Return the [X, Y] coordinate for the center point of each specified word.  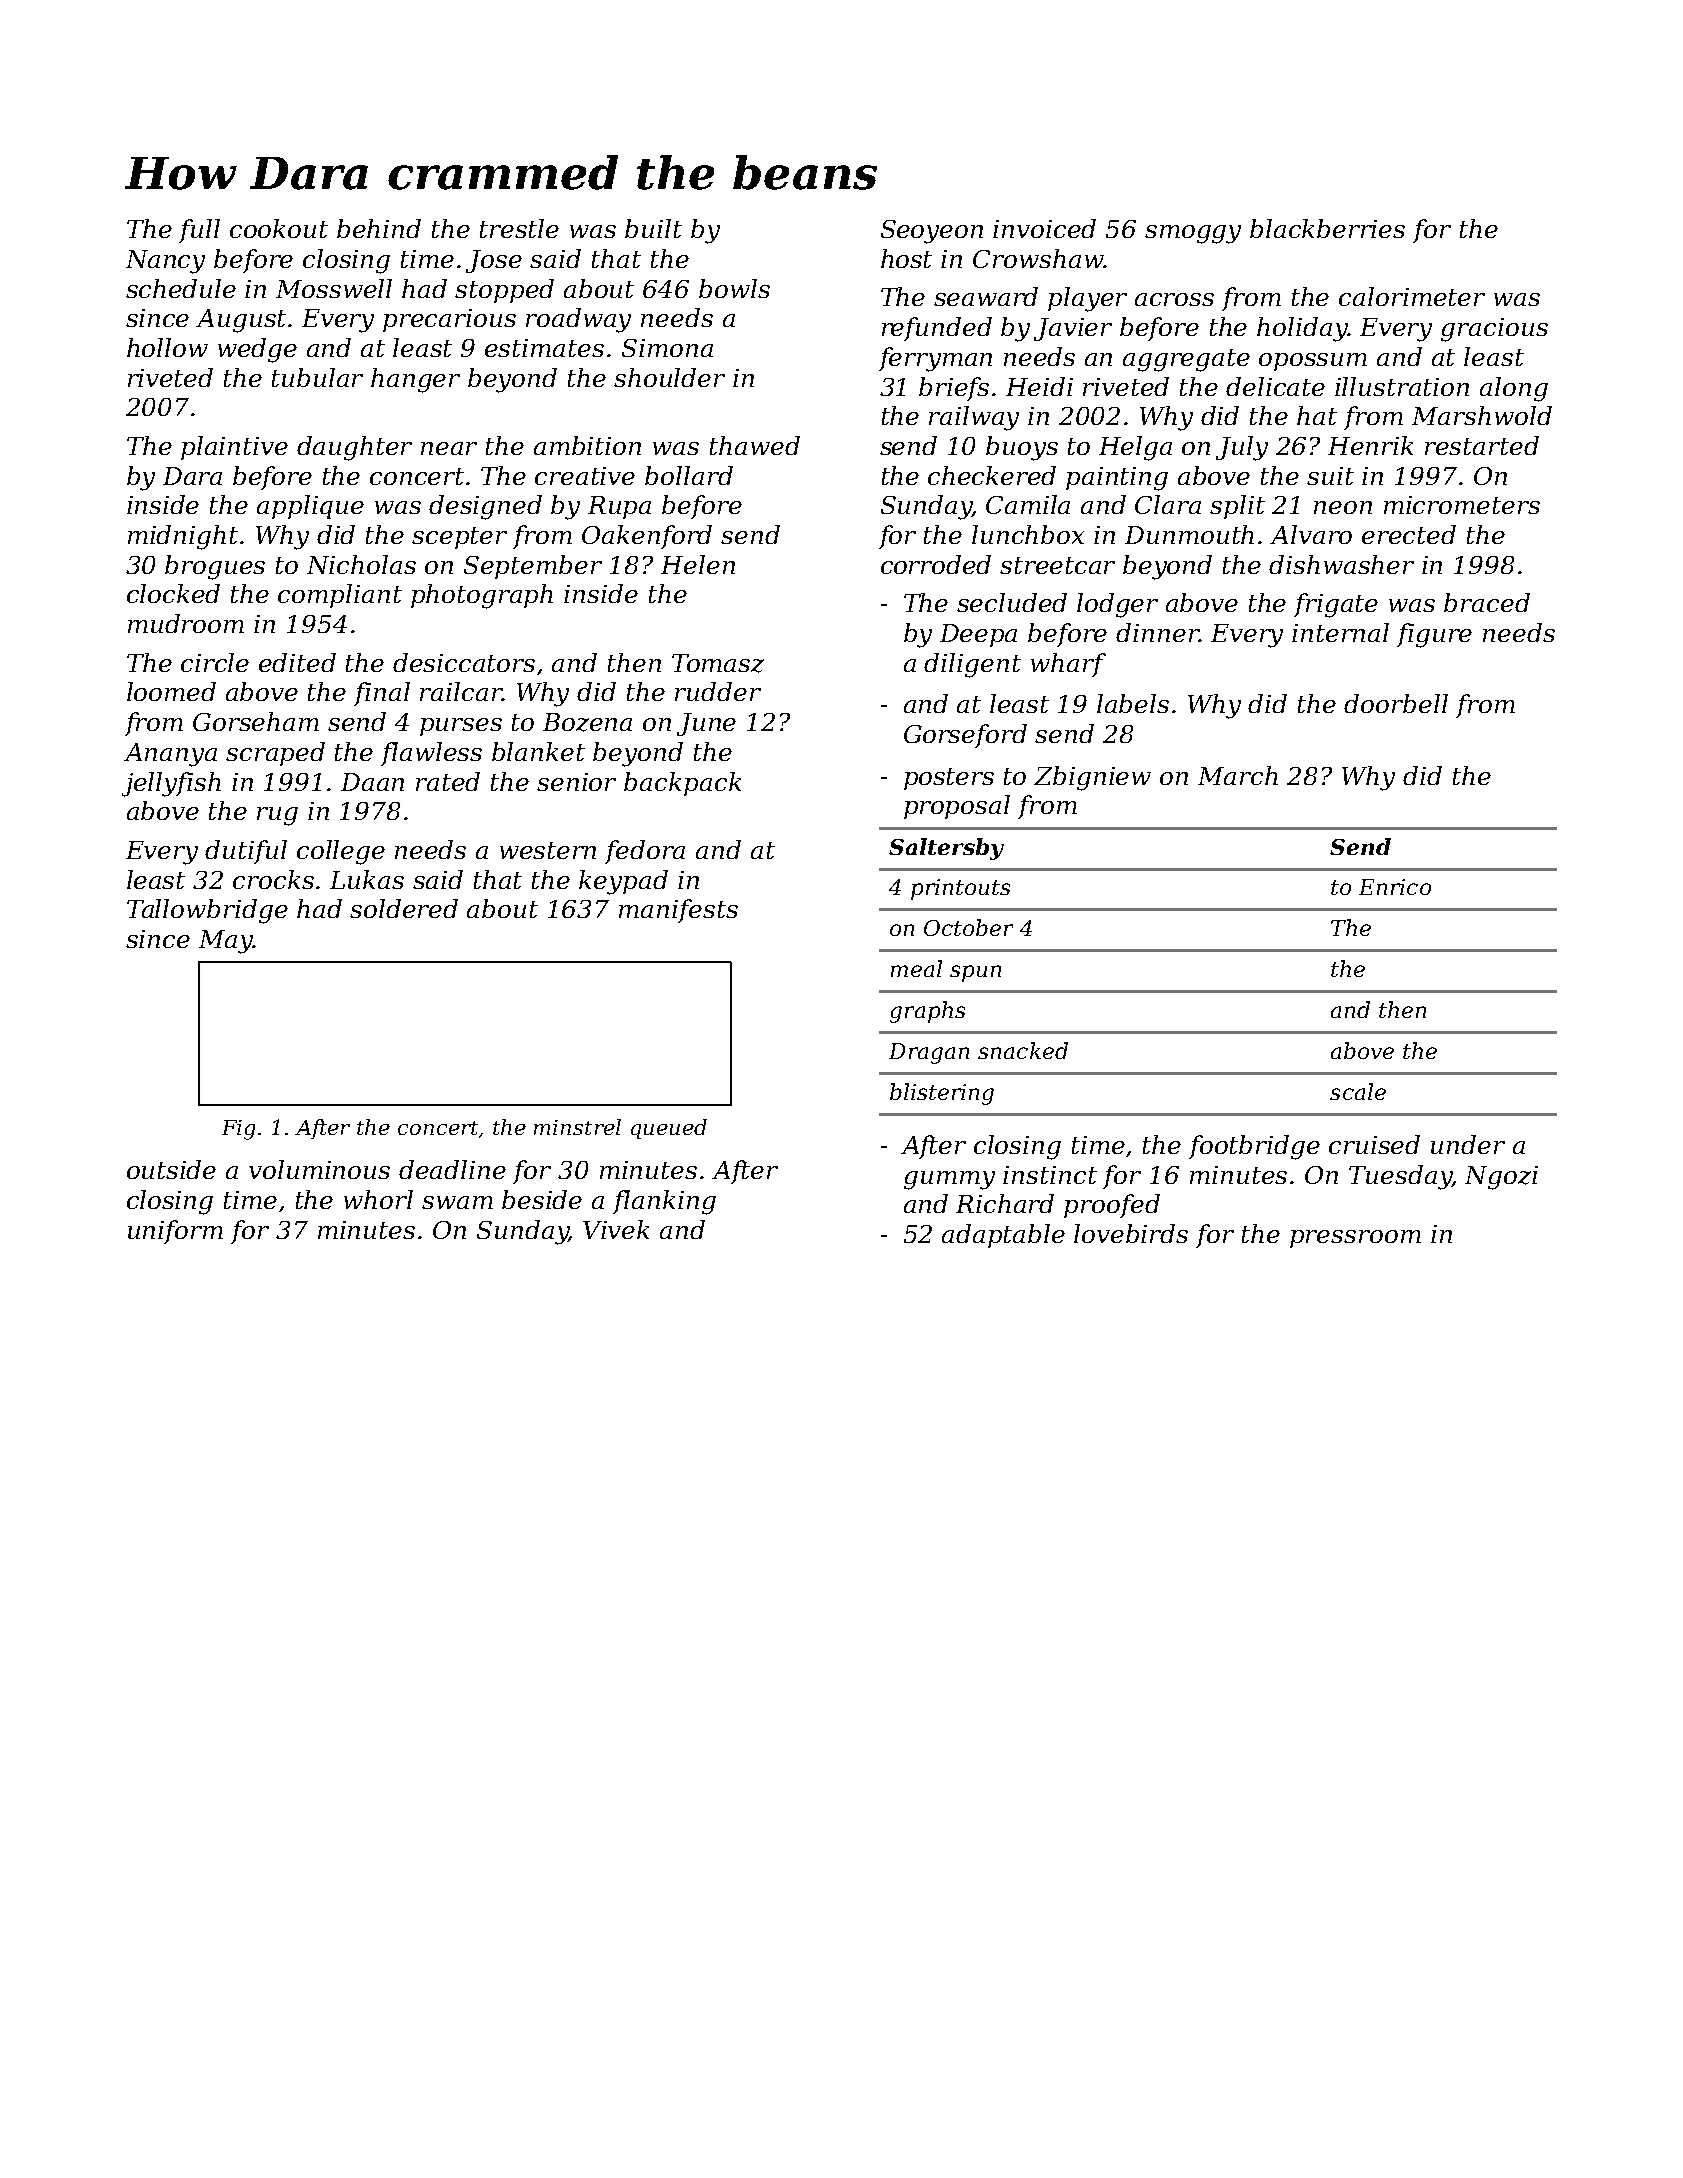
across [1174, 299]
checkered [992, 475]
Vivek [616, 1229]
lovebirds [1131, 1233]
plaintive [234, 448]
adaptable [1003, 1236]
